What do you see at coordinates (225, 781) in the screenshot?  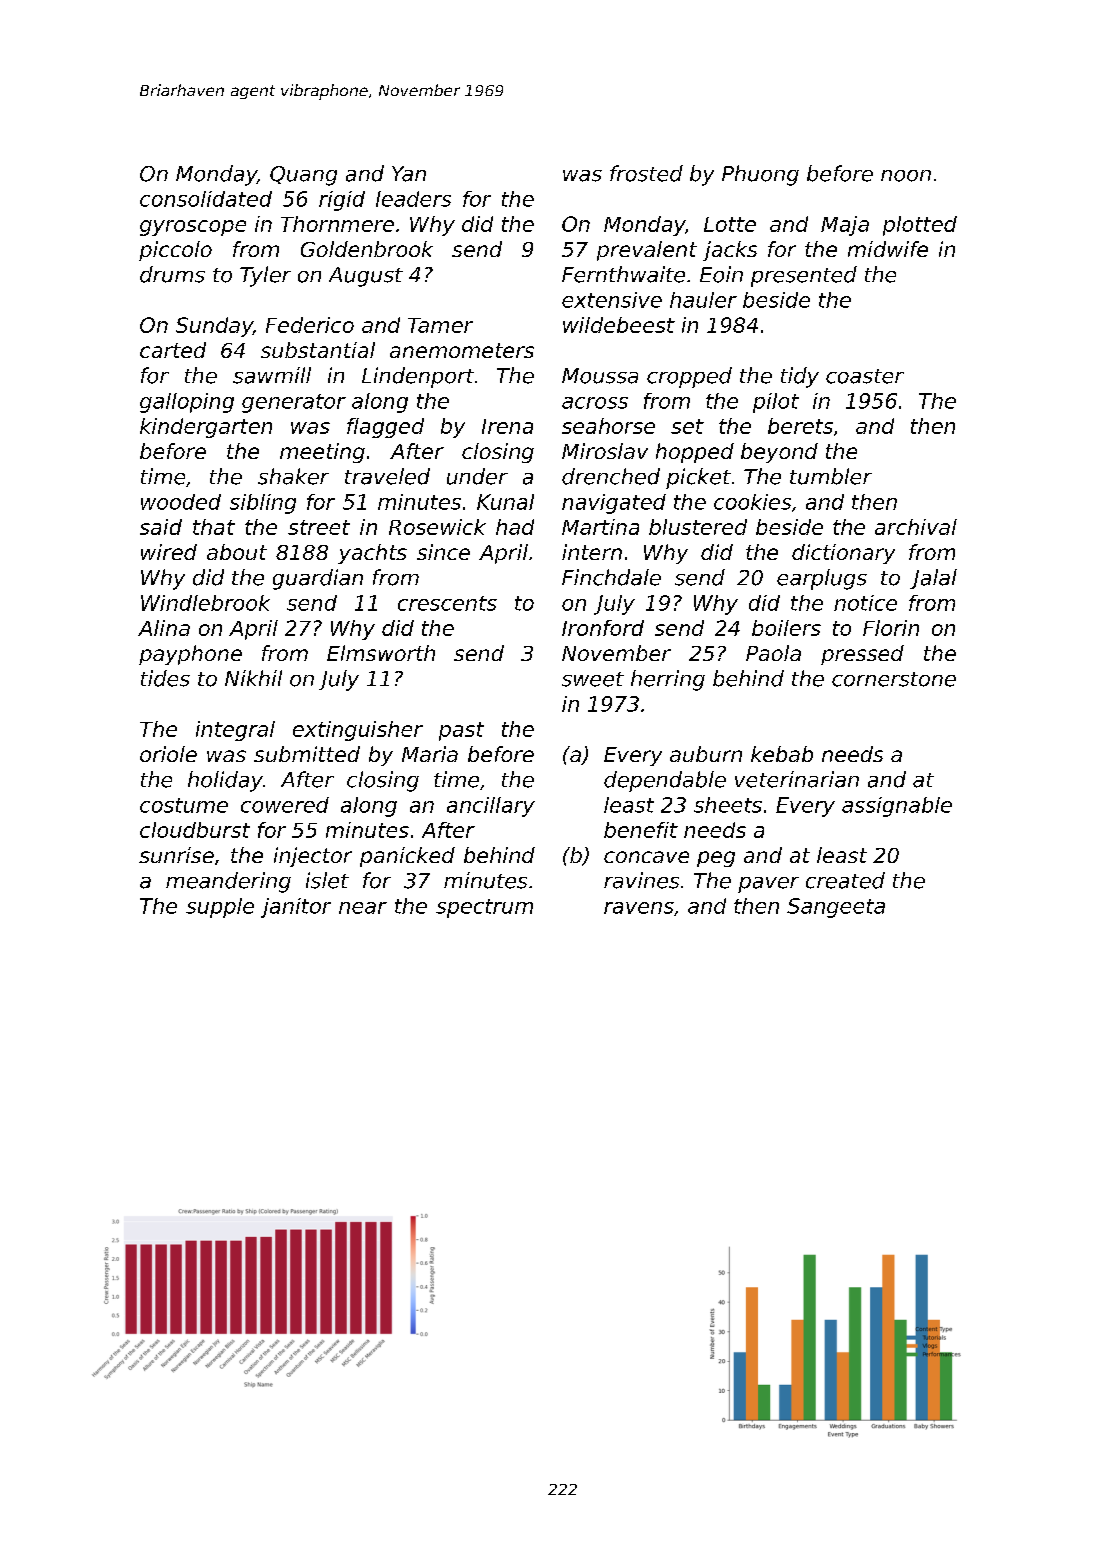 I see `holiday` at bounding box center [225, 781].
